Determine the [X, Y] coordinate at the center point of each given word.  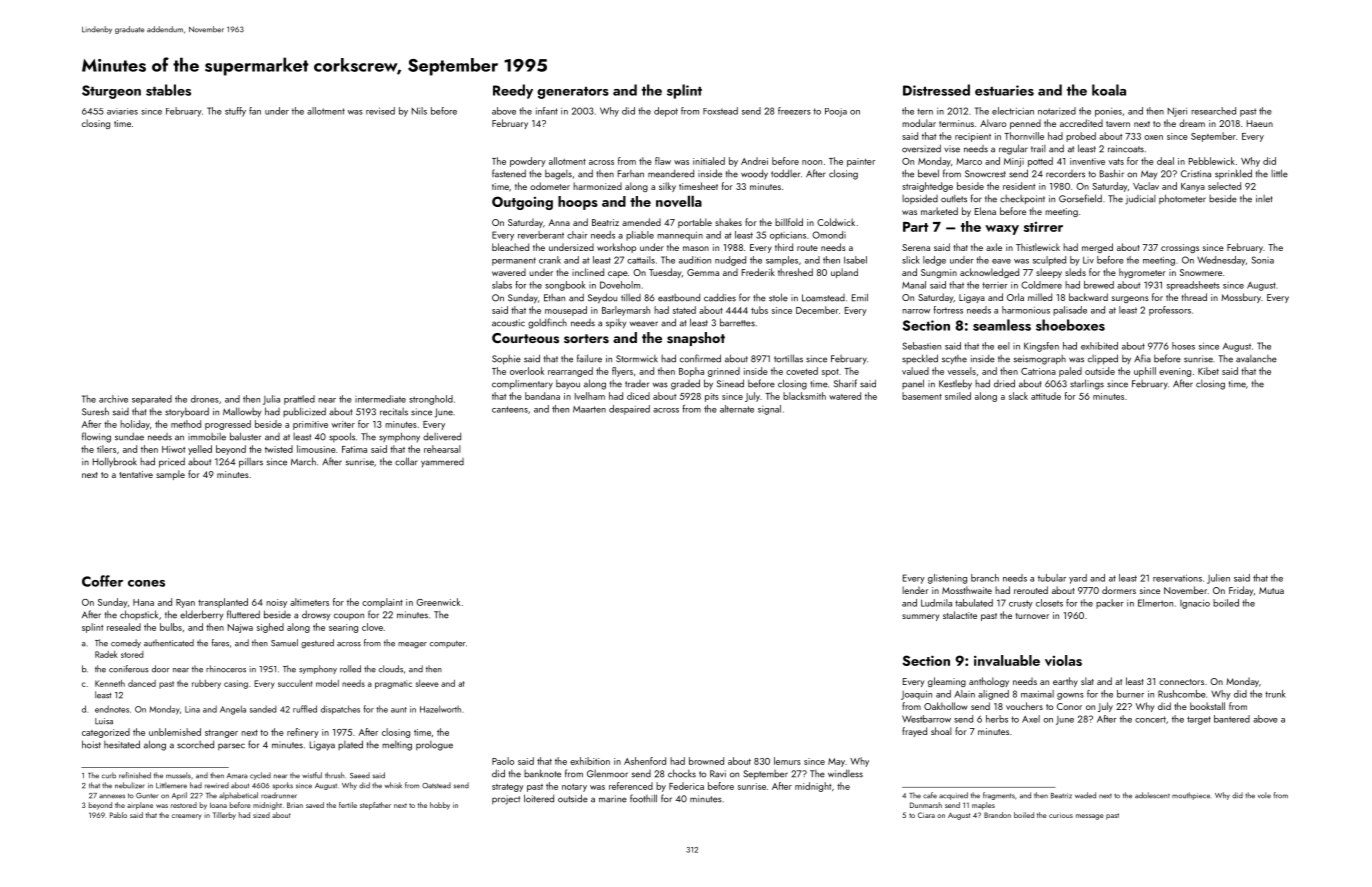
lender [915, 590]
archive [113, 399]
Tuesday [665, 273]
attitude [1046, 396]
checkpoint [1022, 200]
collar [406, 461]
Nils [419, 111]
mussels [178, 775]
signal [769, 410]
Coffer [102, 581]
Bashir [1112, 173]
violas [1063, 660]
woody [754, 175]
